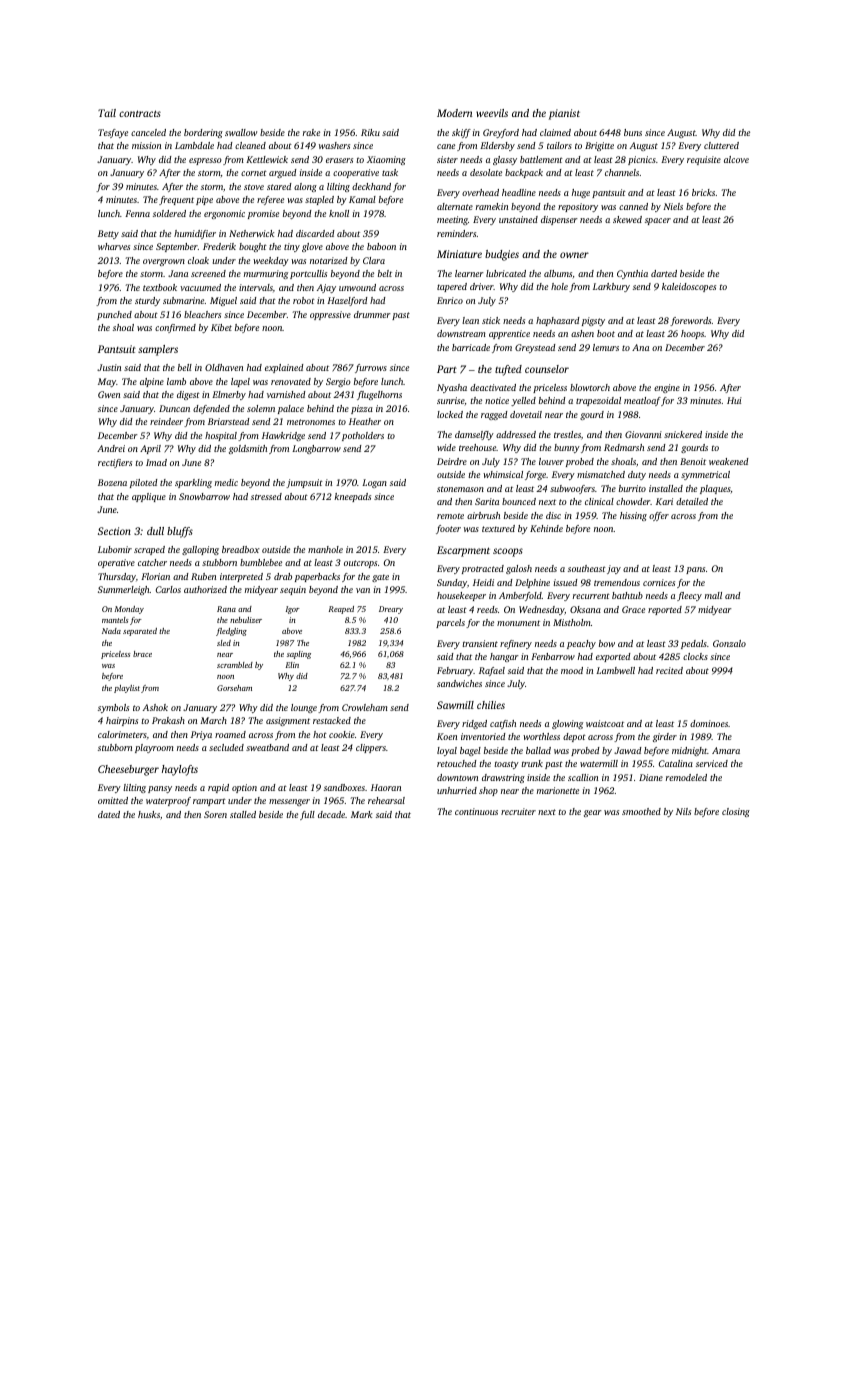 The width and height of the screenshot is (849, 1400). I want to click on pianist, so click(564, 114).
